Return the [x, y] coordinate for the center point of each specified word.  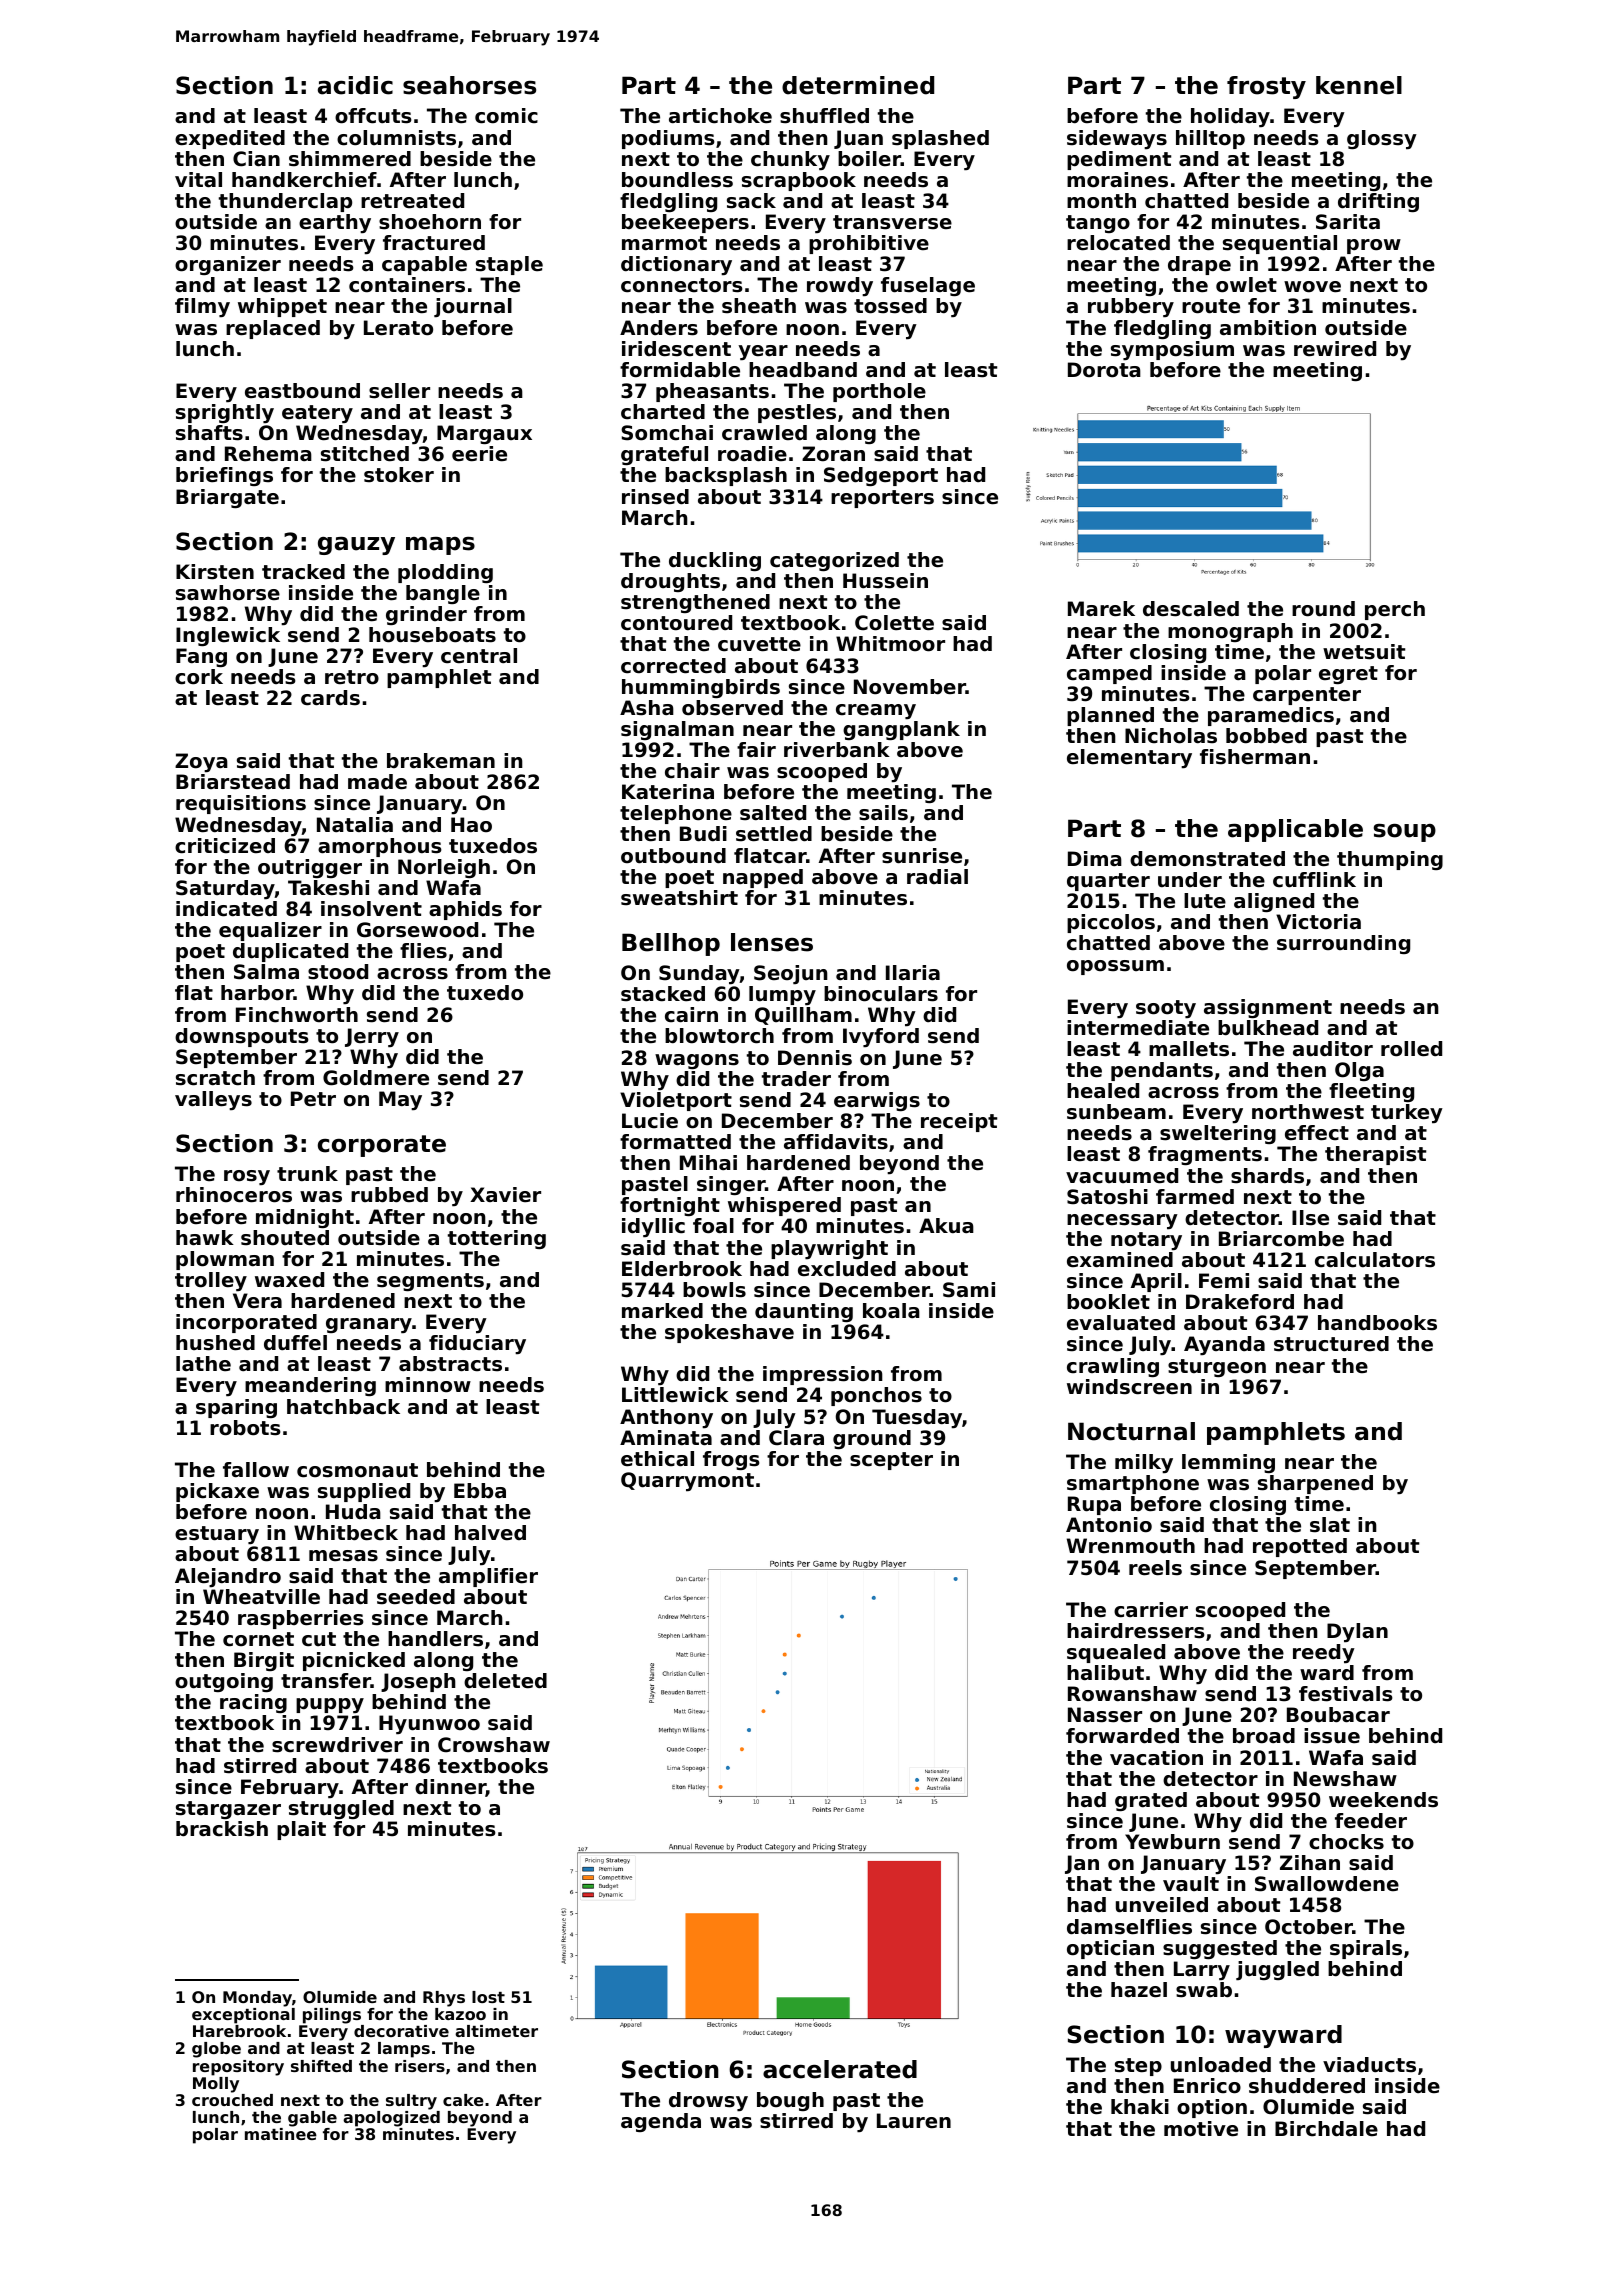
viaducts [1369, 2065]
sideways [1117, 140]
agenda [661, 2122]
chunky [790, 161]
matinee [281, 2134]
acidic [355, 85]
